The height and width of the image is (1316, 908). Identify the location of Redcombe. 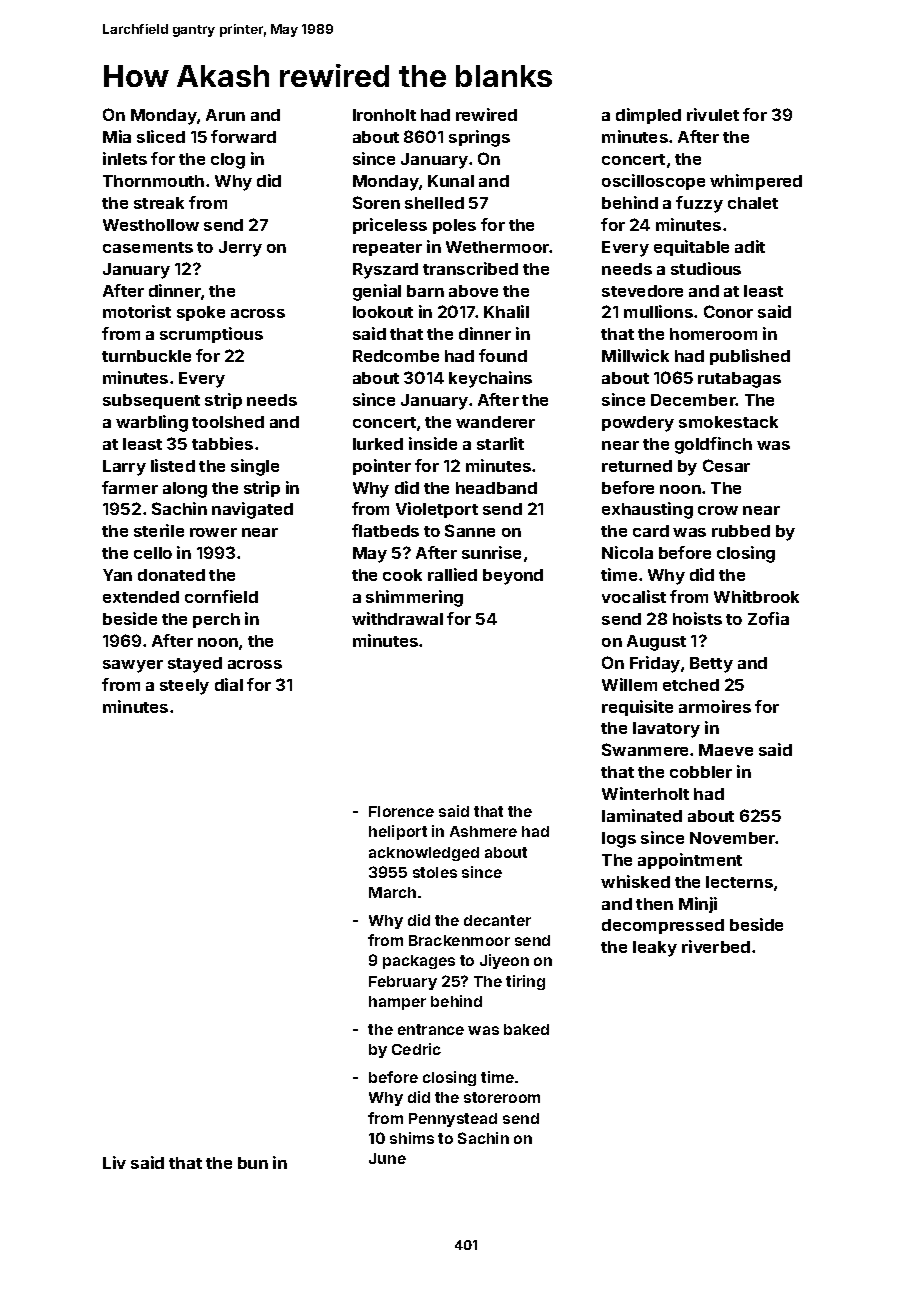
(396, 356).
